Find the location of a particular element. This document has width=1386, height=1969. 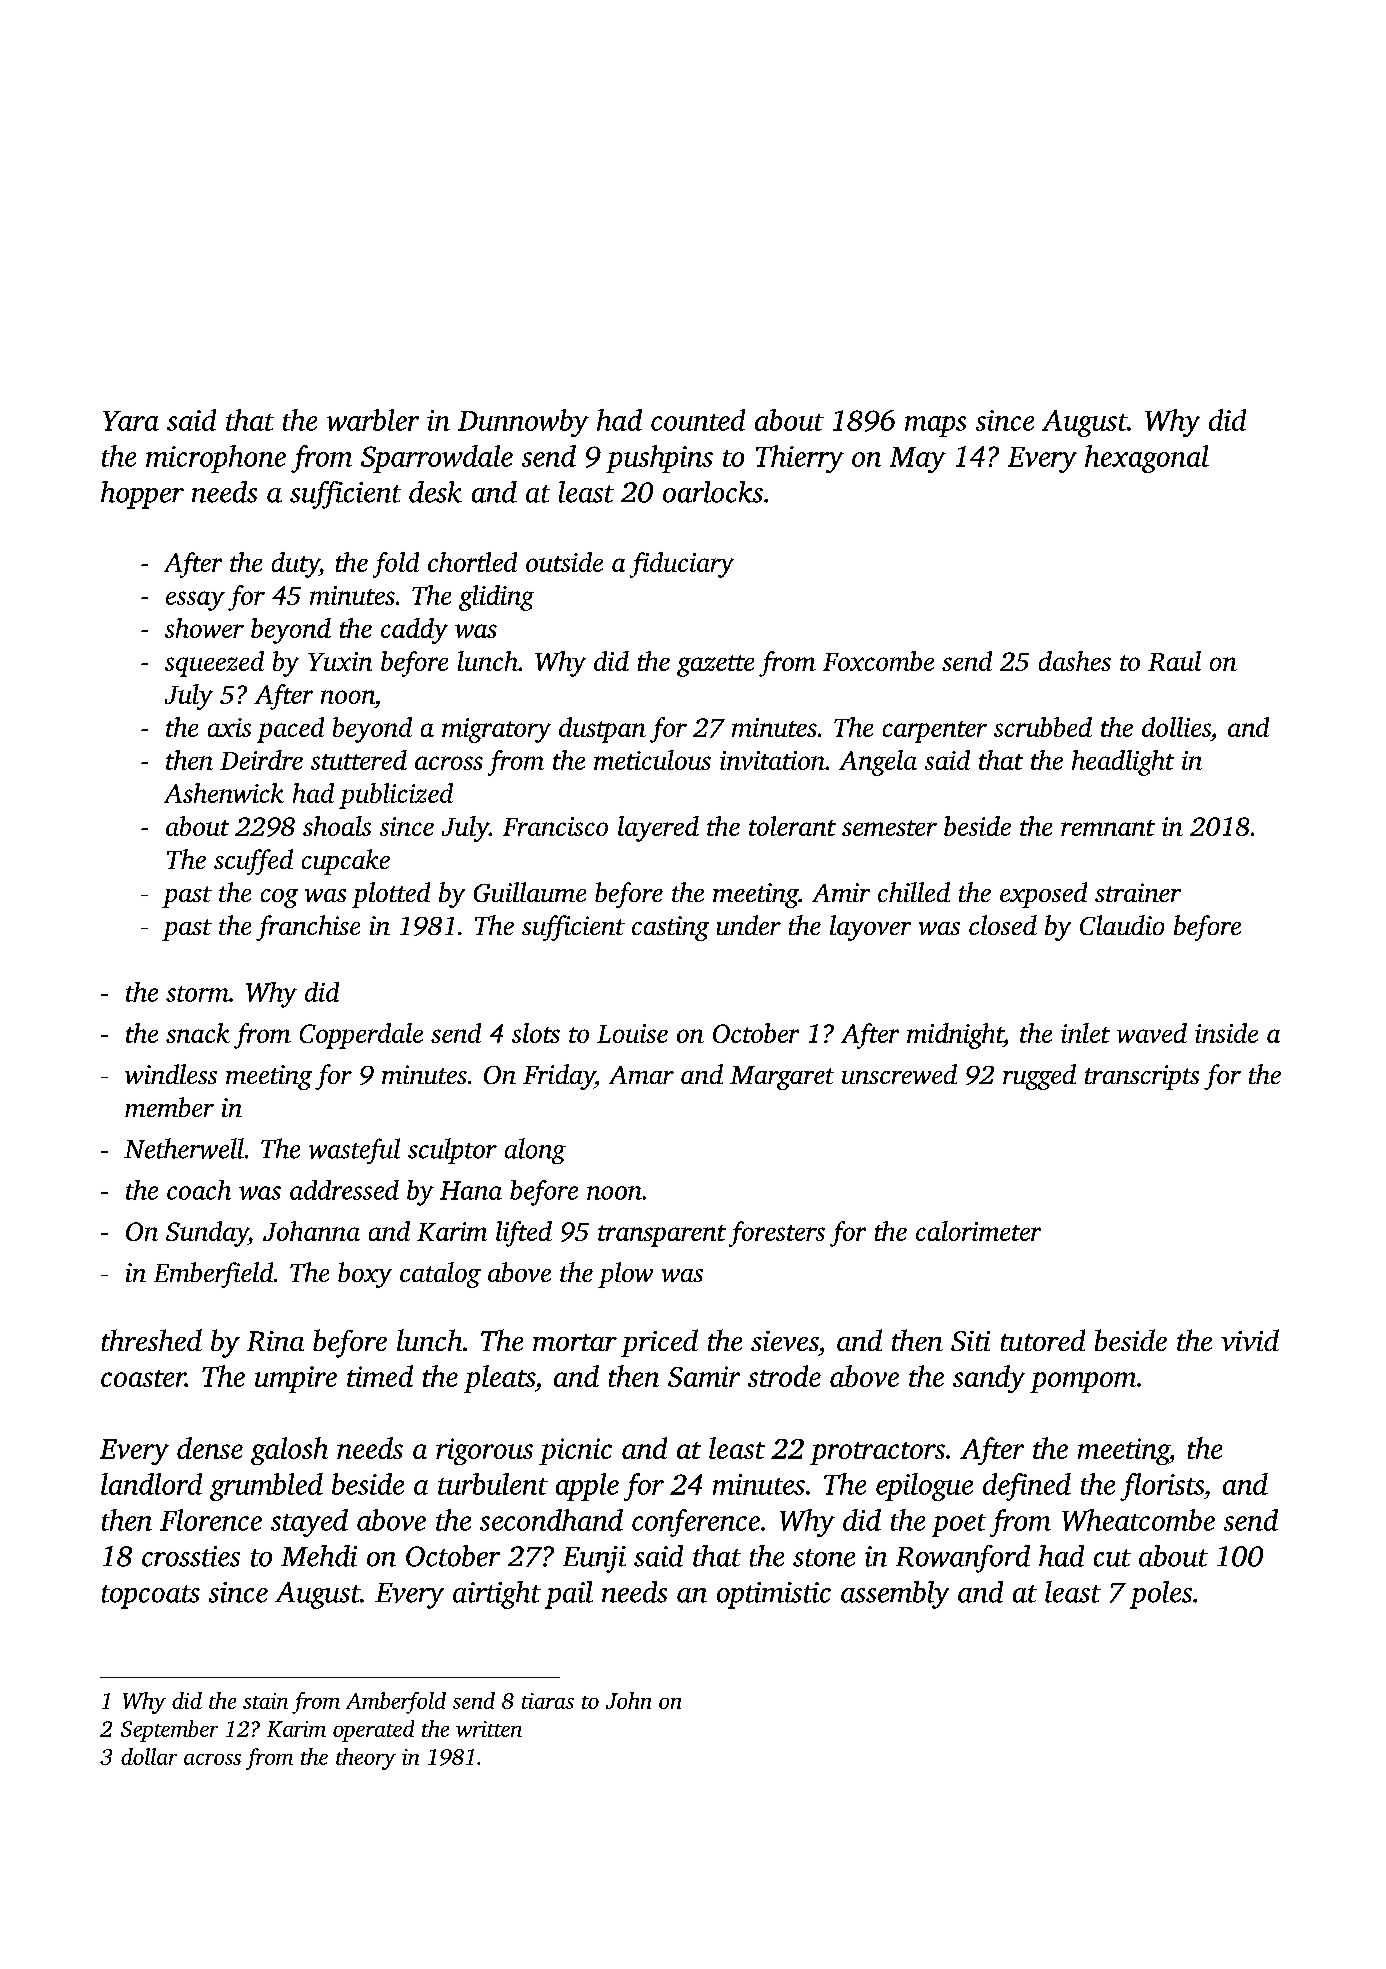

coach is located at coordinates (199, 1190).
